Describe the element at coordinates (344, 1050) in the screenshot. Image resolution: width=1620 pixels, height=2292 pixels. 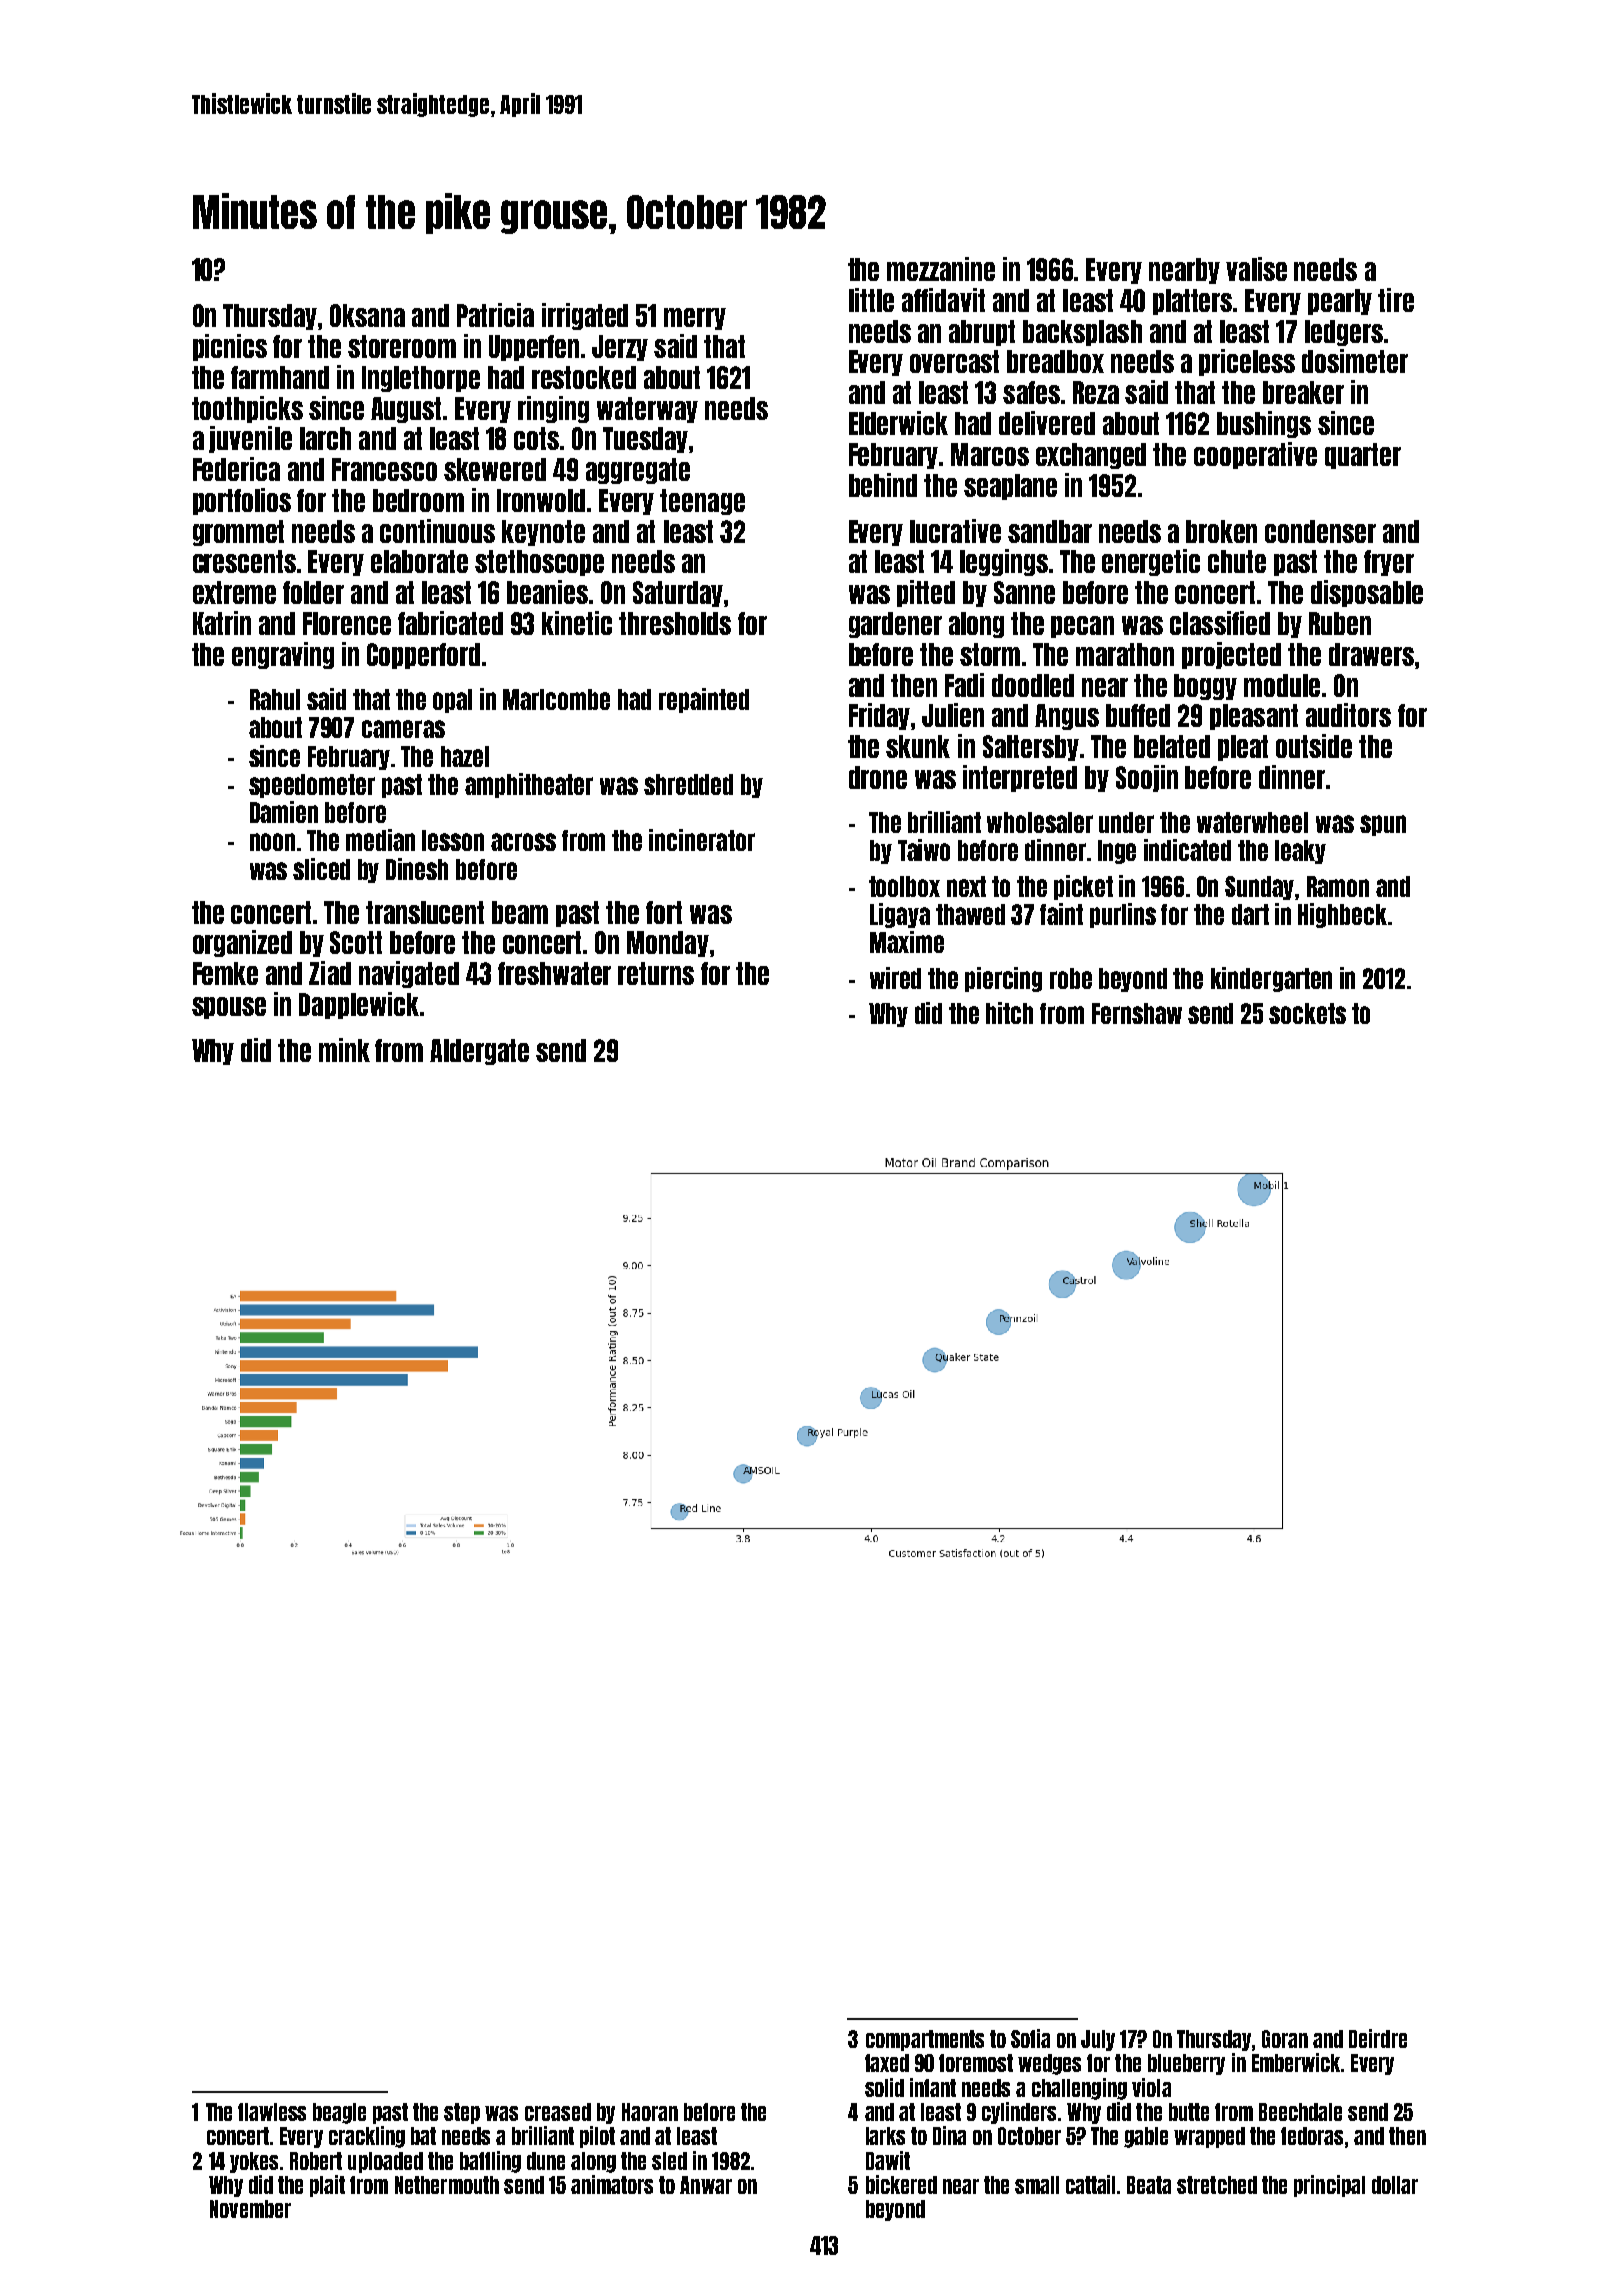
I see `mink` at that location.
